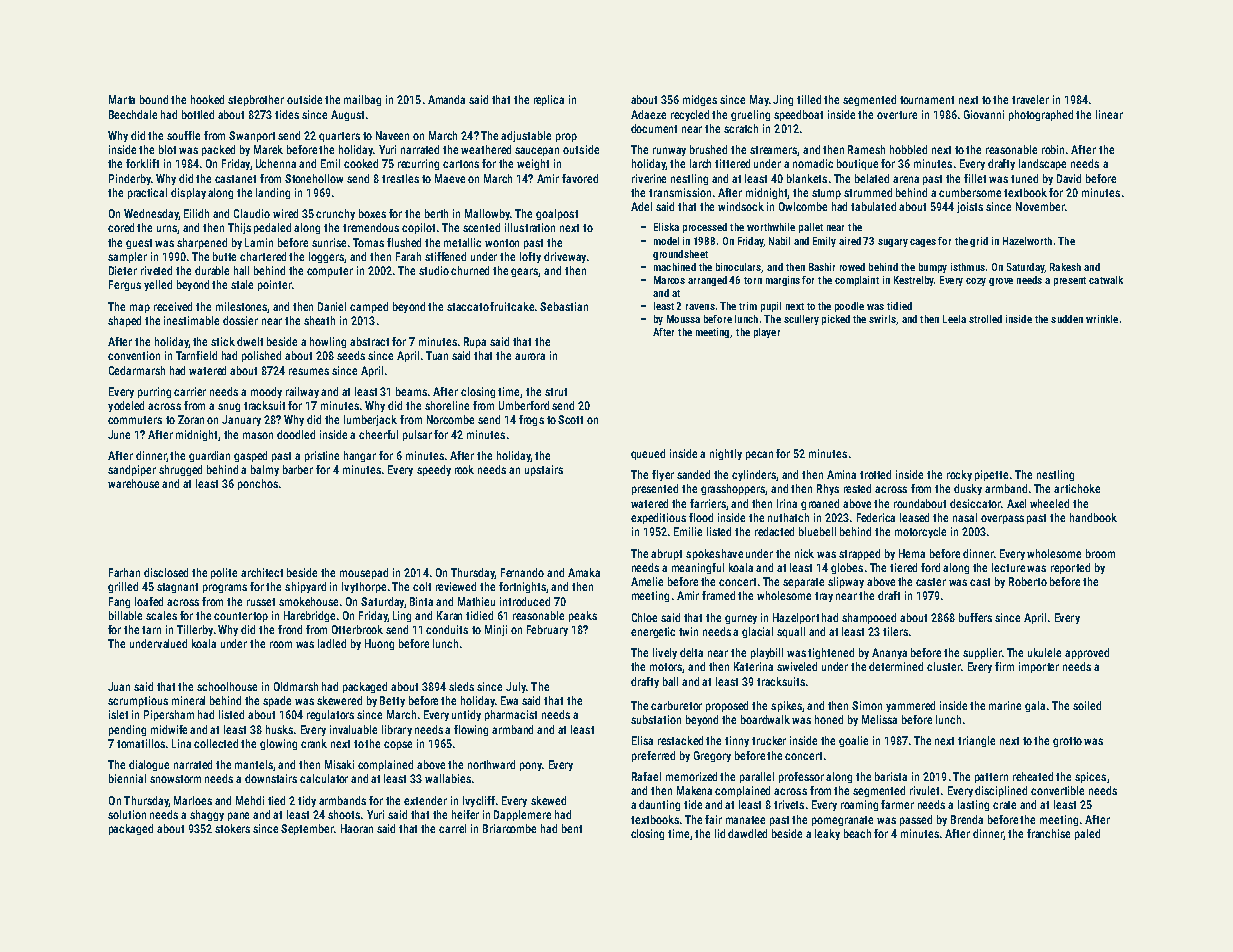 Image resolution: width=1233 pixels, height=952 pixels. I want to click on Federica, so click(876, 517).
